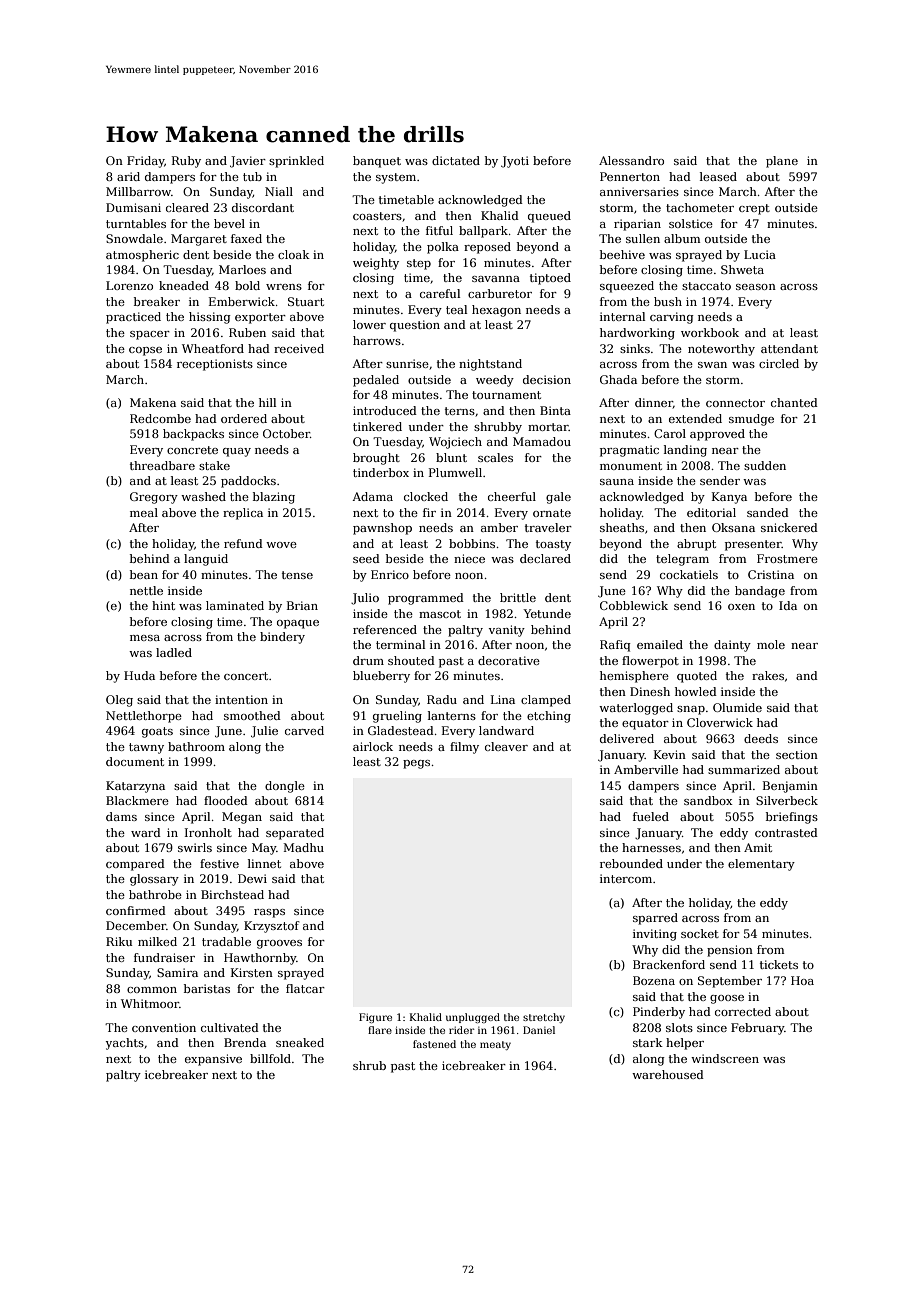 The width and height of the screenshot is (924, 1308). I want to click on practiced, so click(133, 318).
